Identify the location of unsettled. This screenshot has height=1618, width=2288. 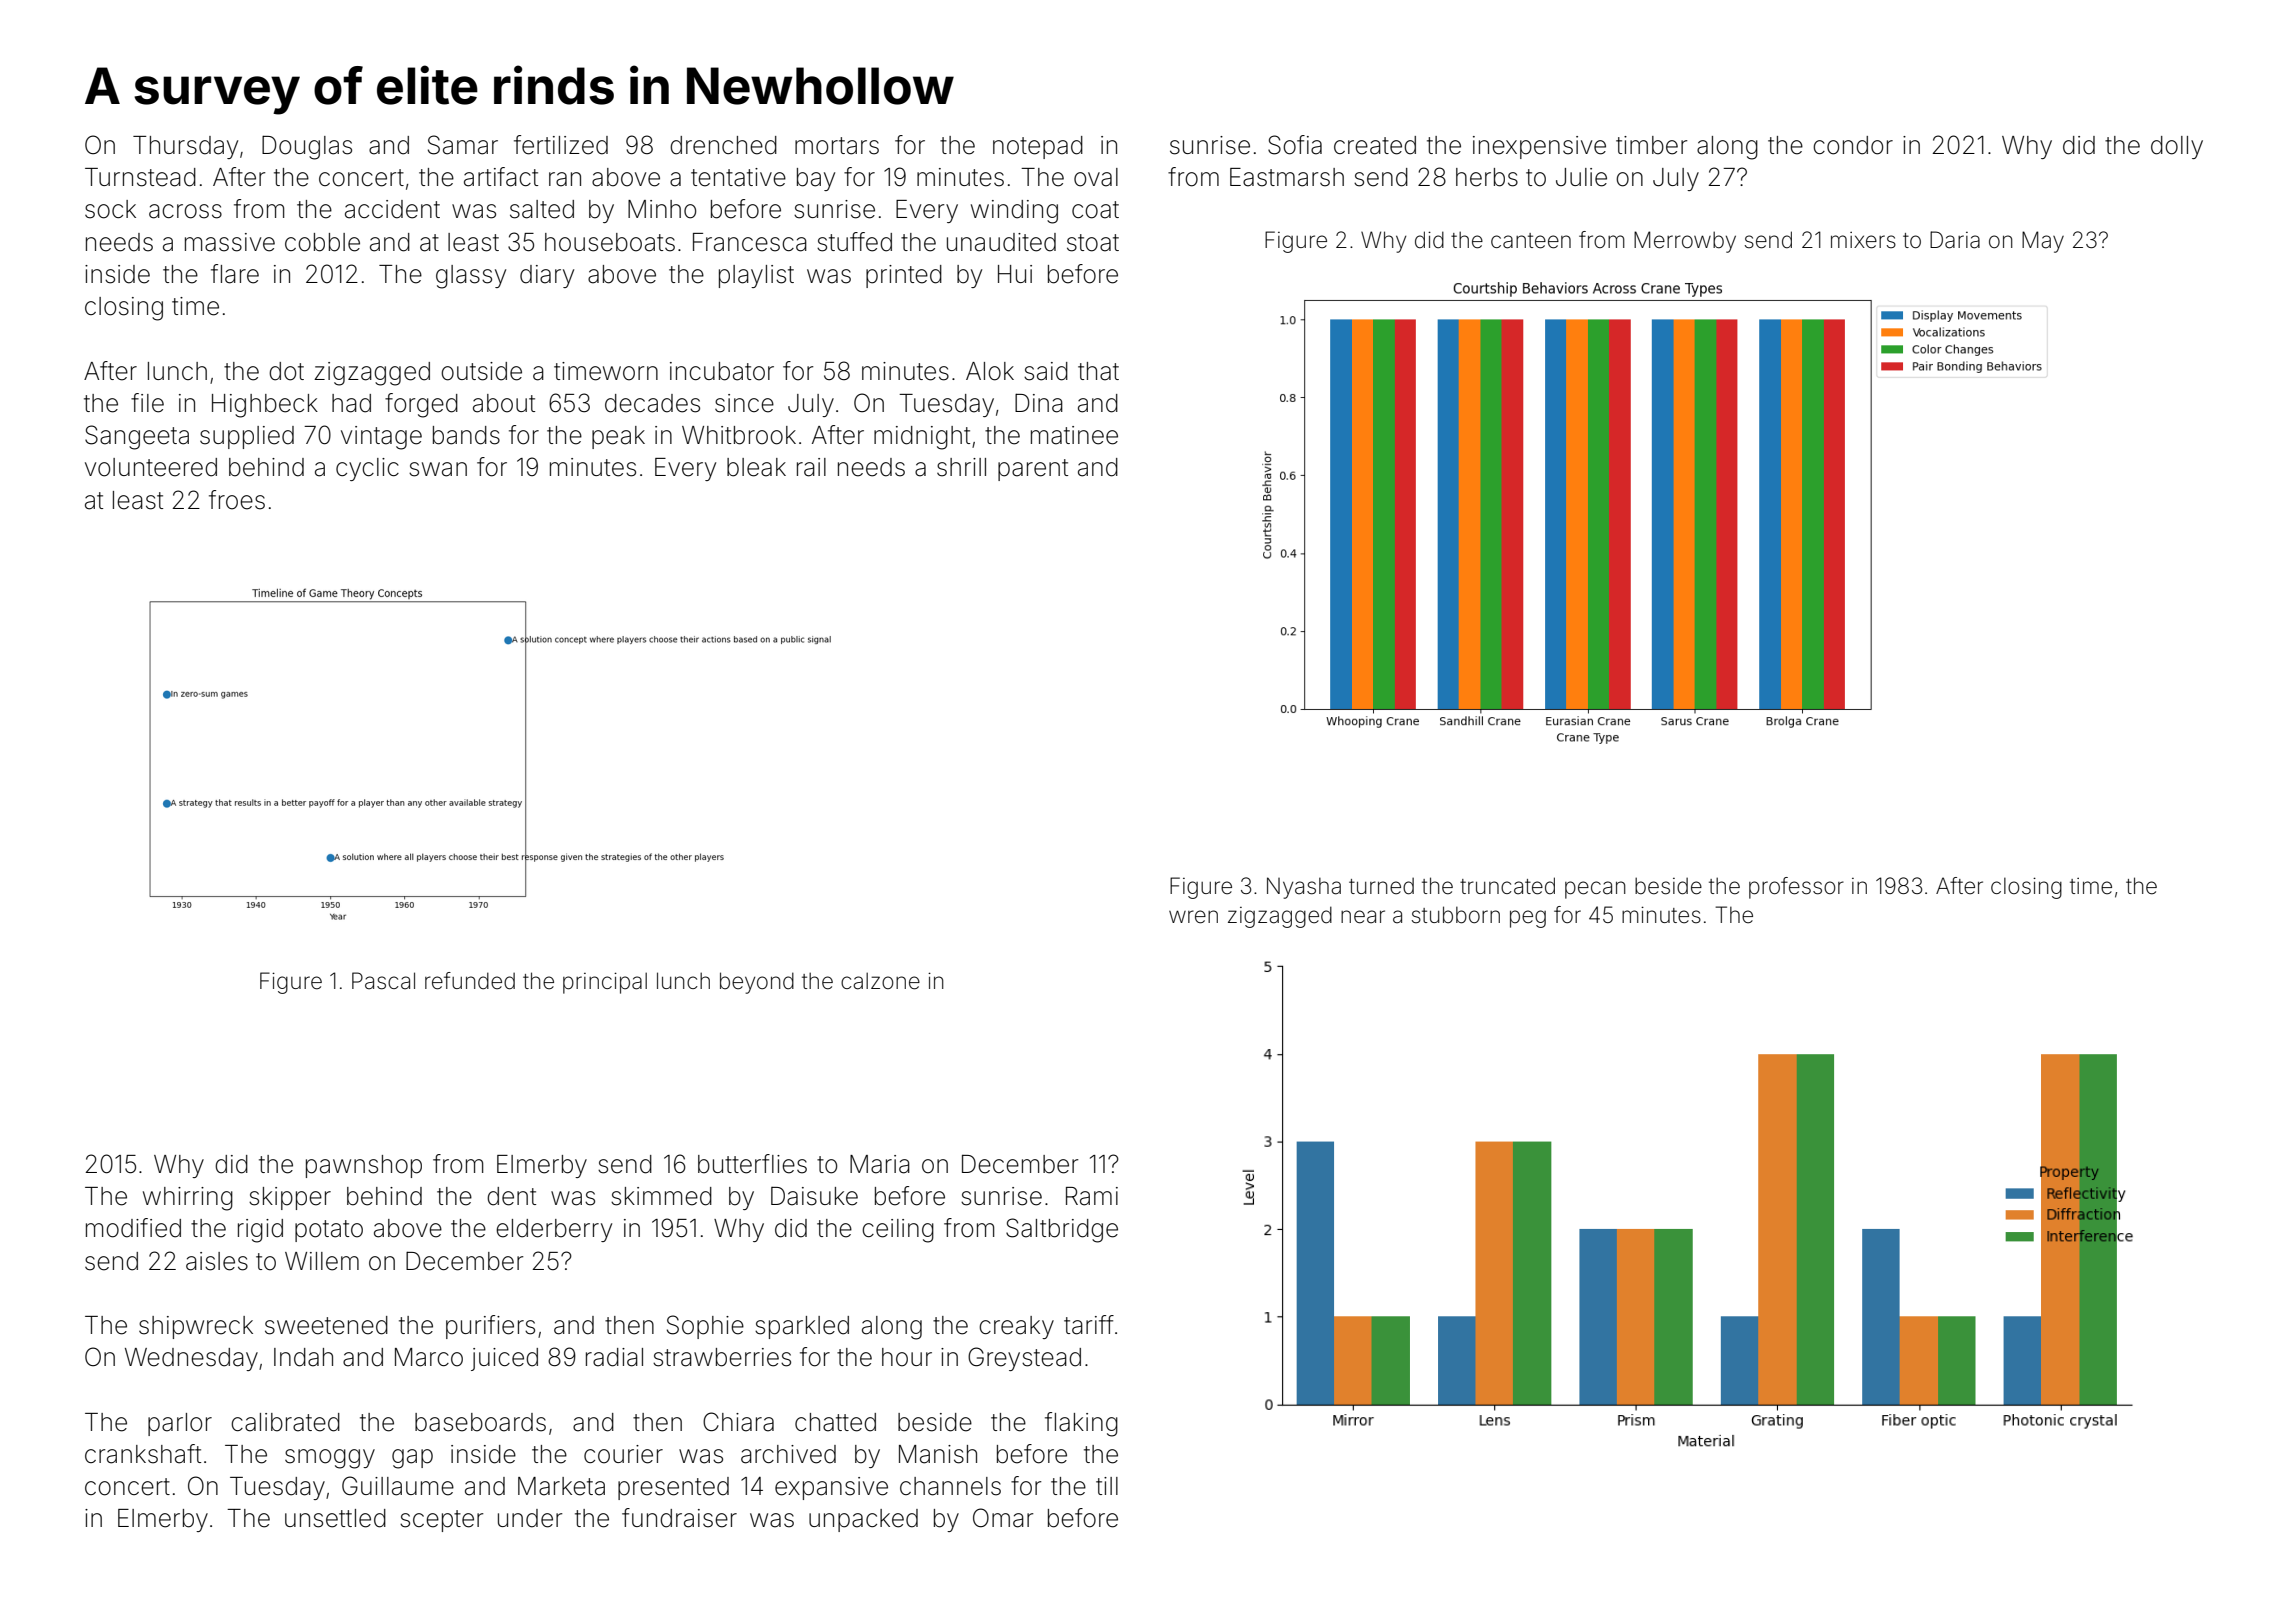
(335, 1518).
